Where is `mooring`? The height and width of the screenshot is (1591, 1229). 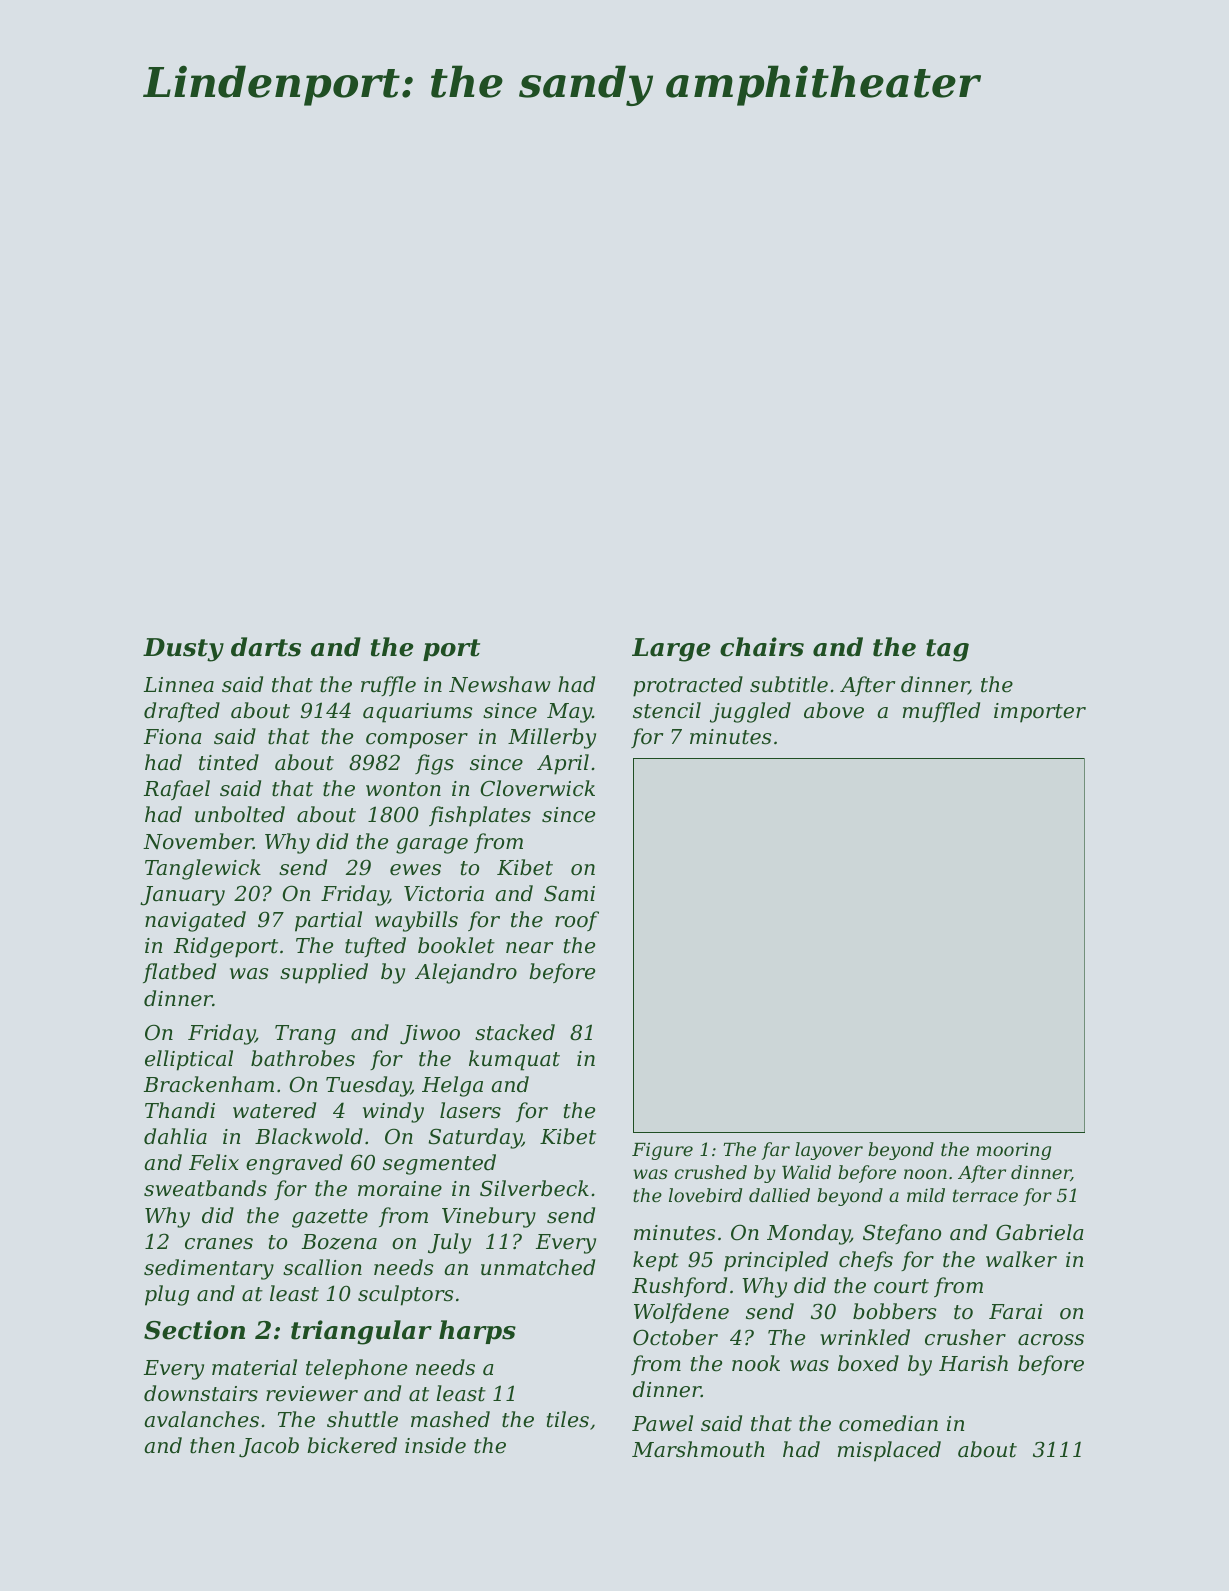
mooring is located at coordinates (1014, 1151).
